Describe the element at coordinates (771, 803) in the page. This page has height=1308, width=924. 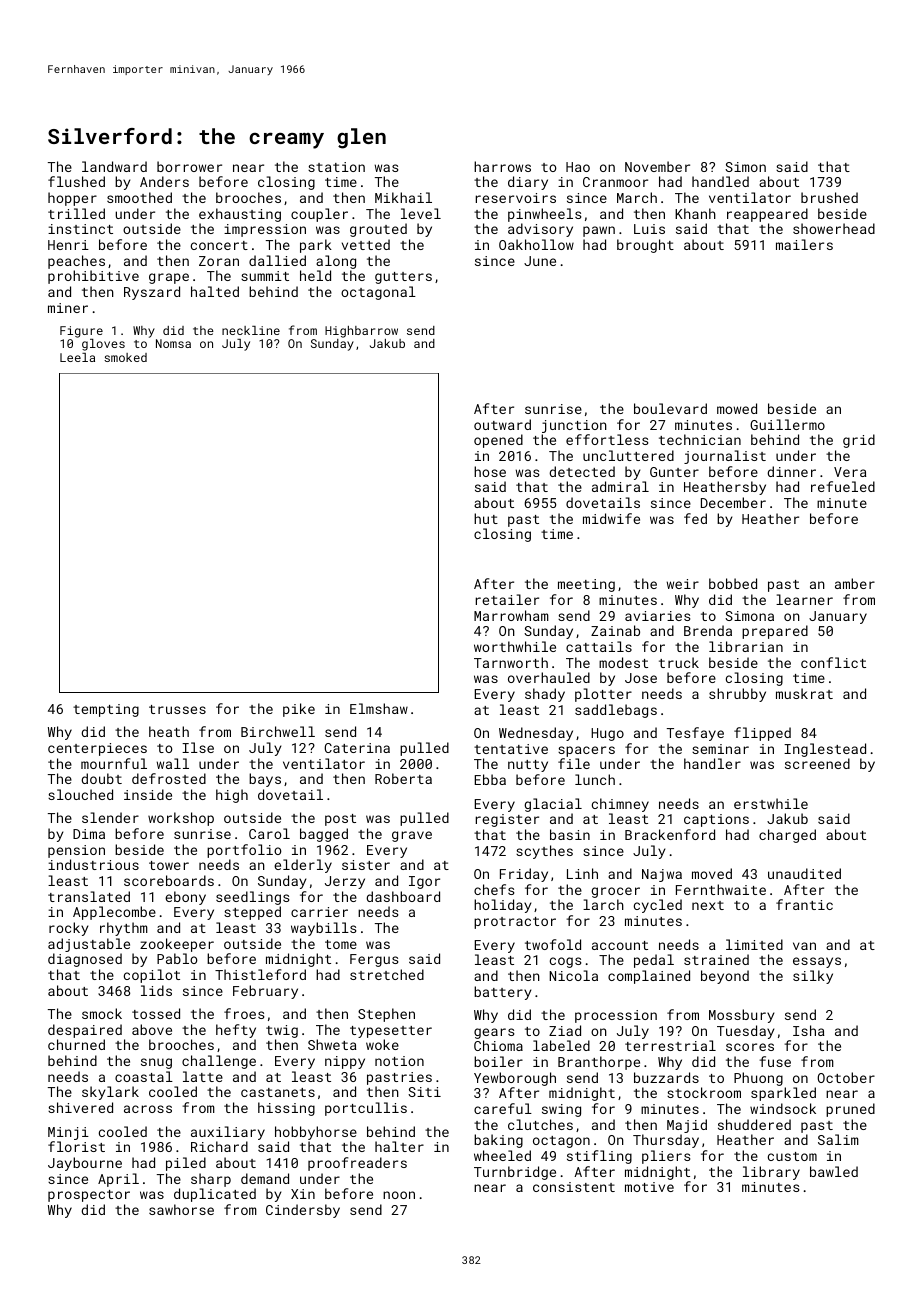
I see `erstwhile` at that location.
